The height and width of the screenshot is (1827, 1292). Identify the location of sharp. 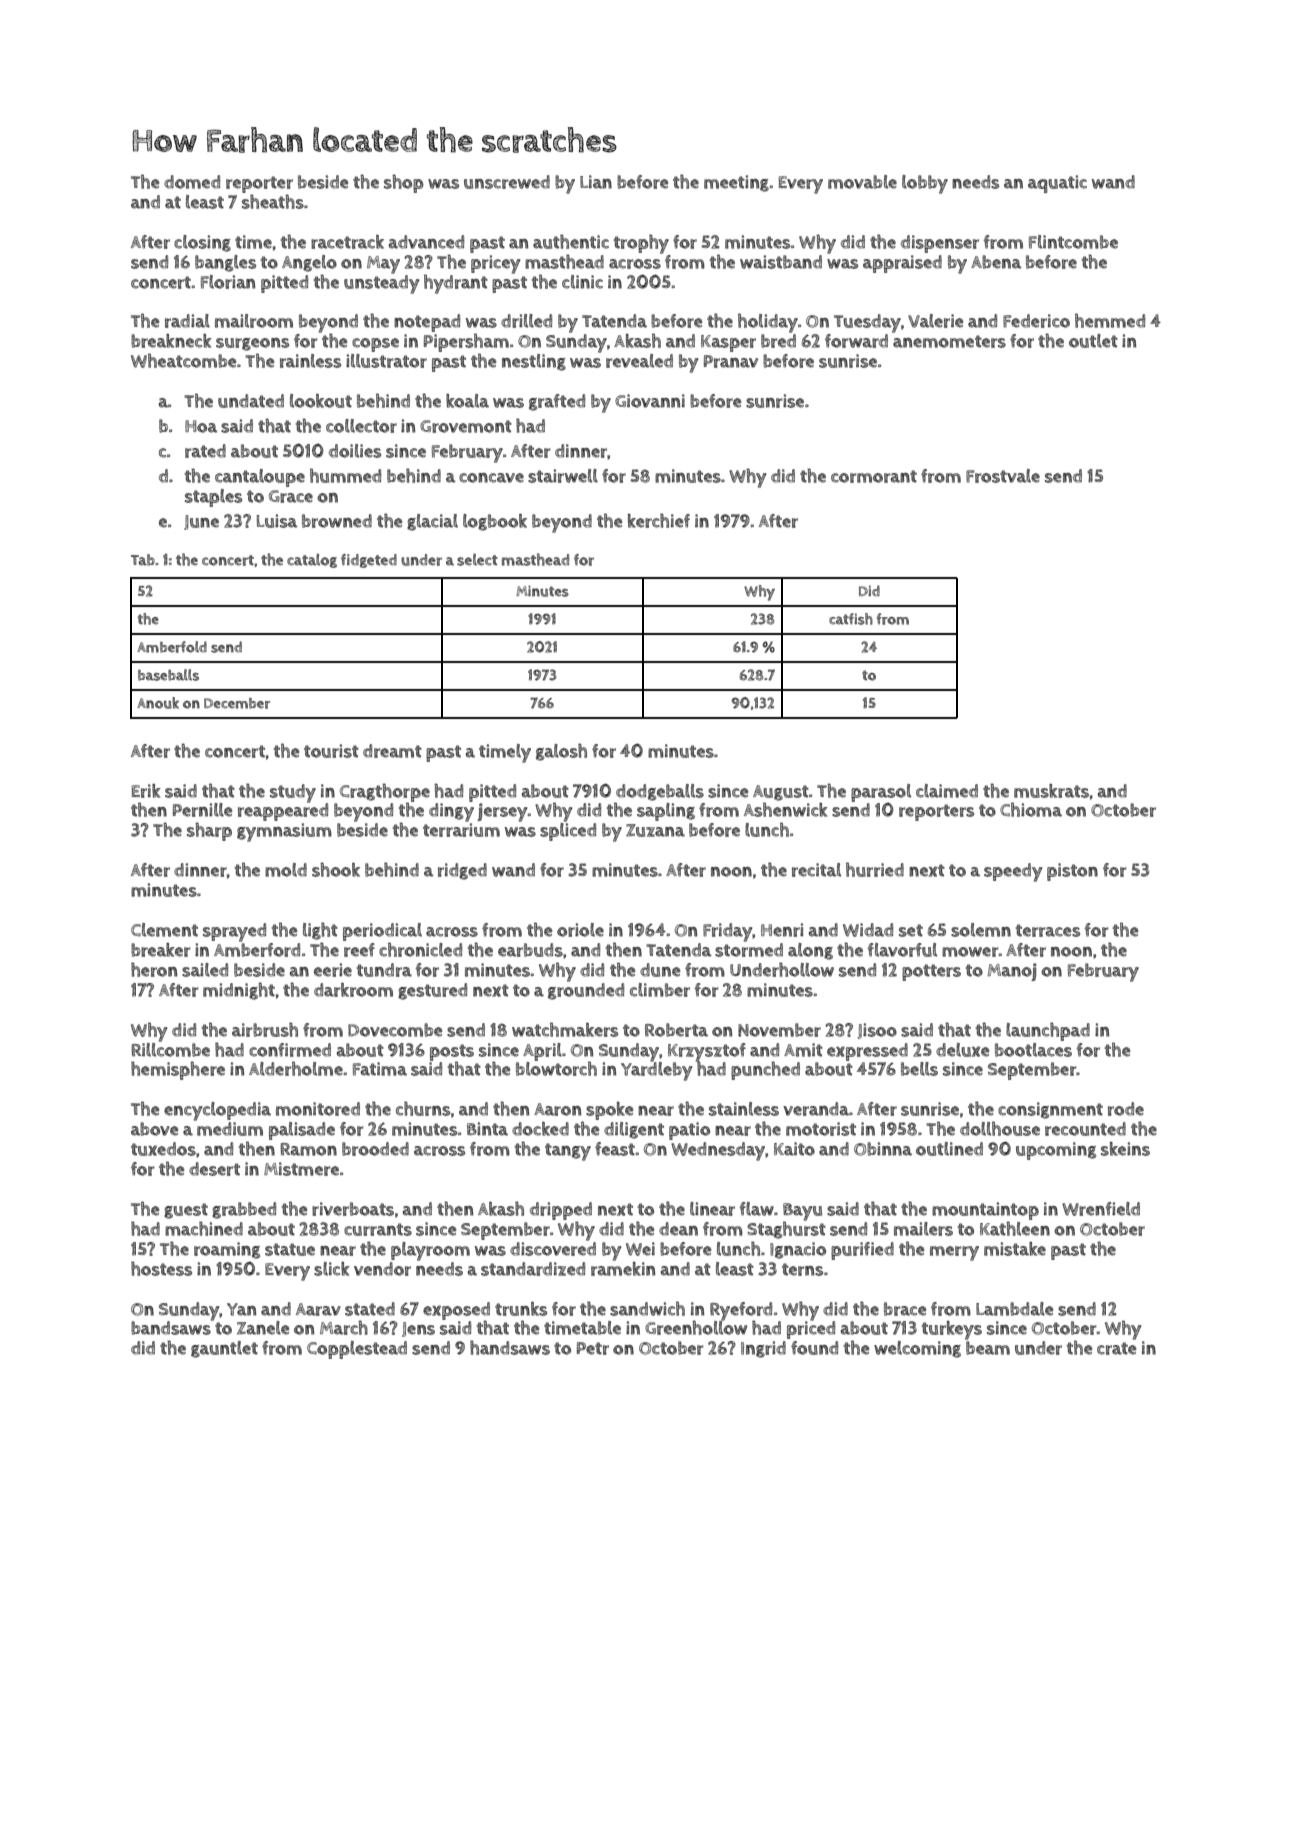
(209, 831).
